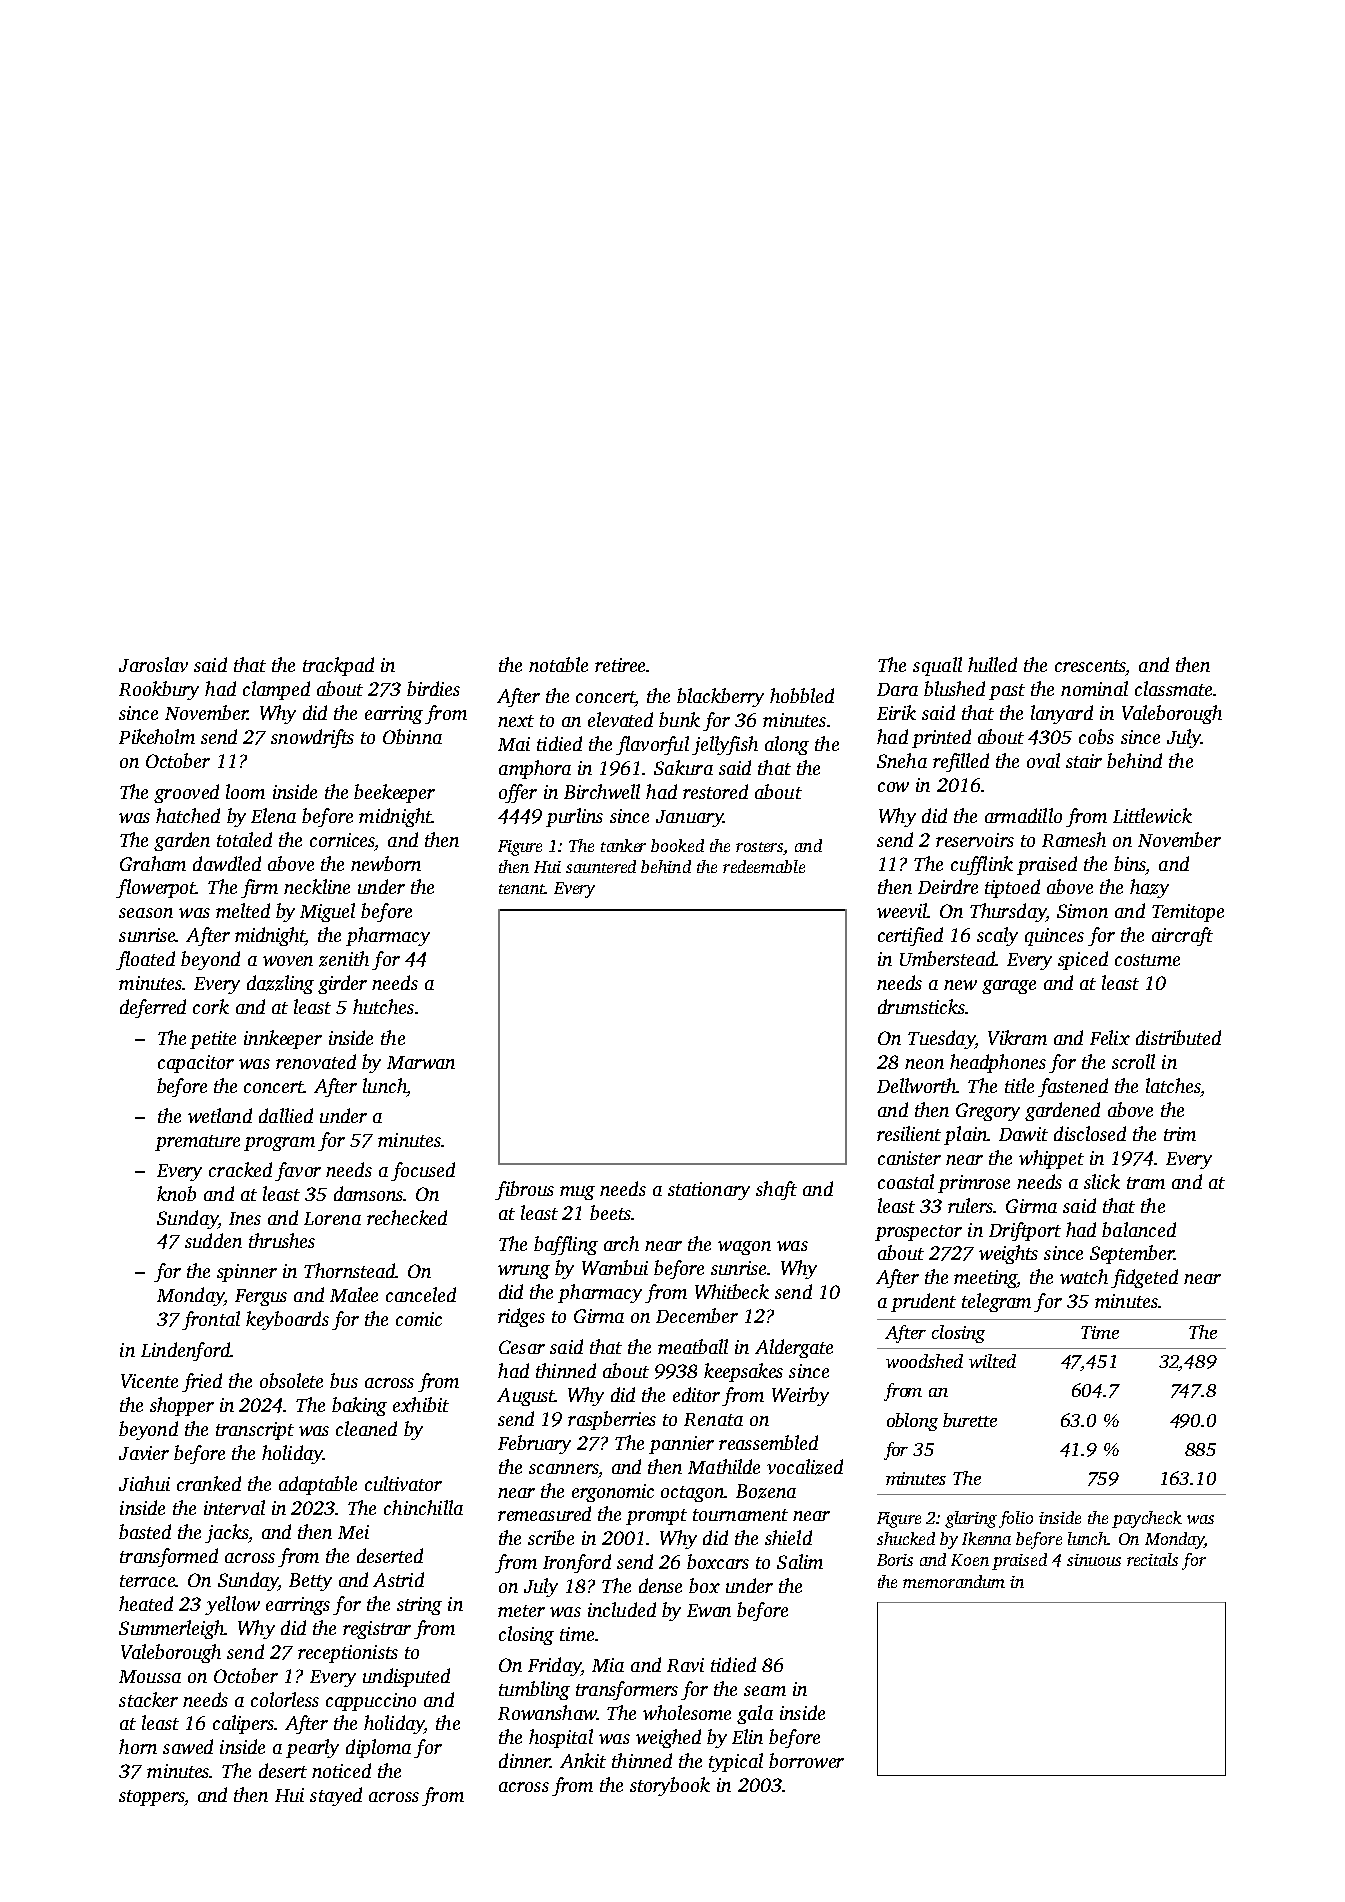  I want to click on Jaroslav, so click(153, 664).
